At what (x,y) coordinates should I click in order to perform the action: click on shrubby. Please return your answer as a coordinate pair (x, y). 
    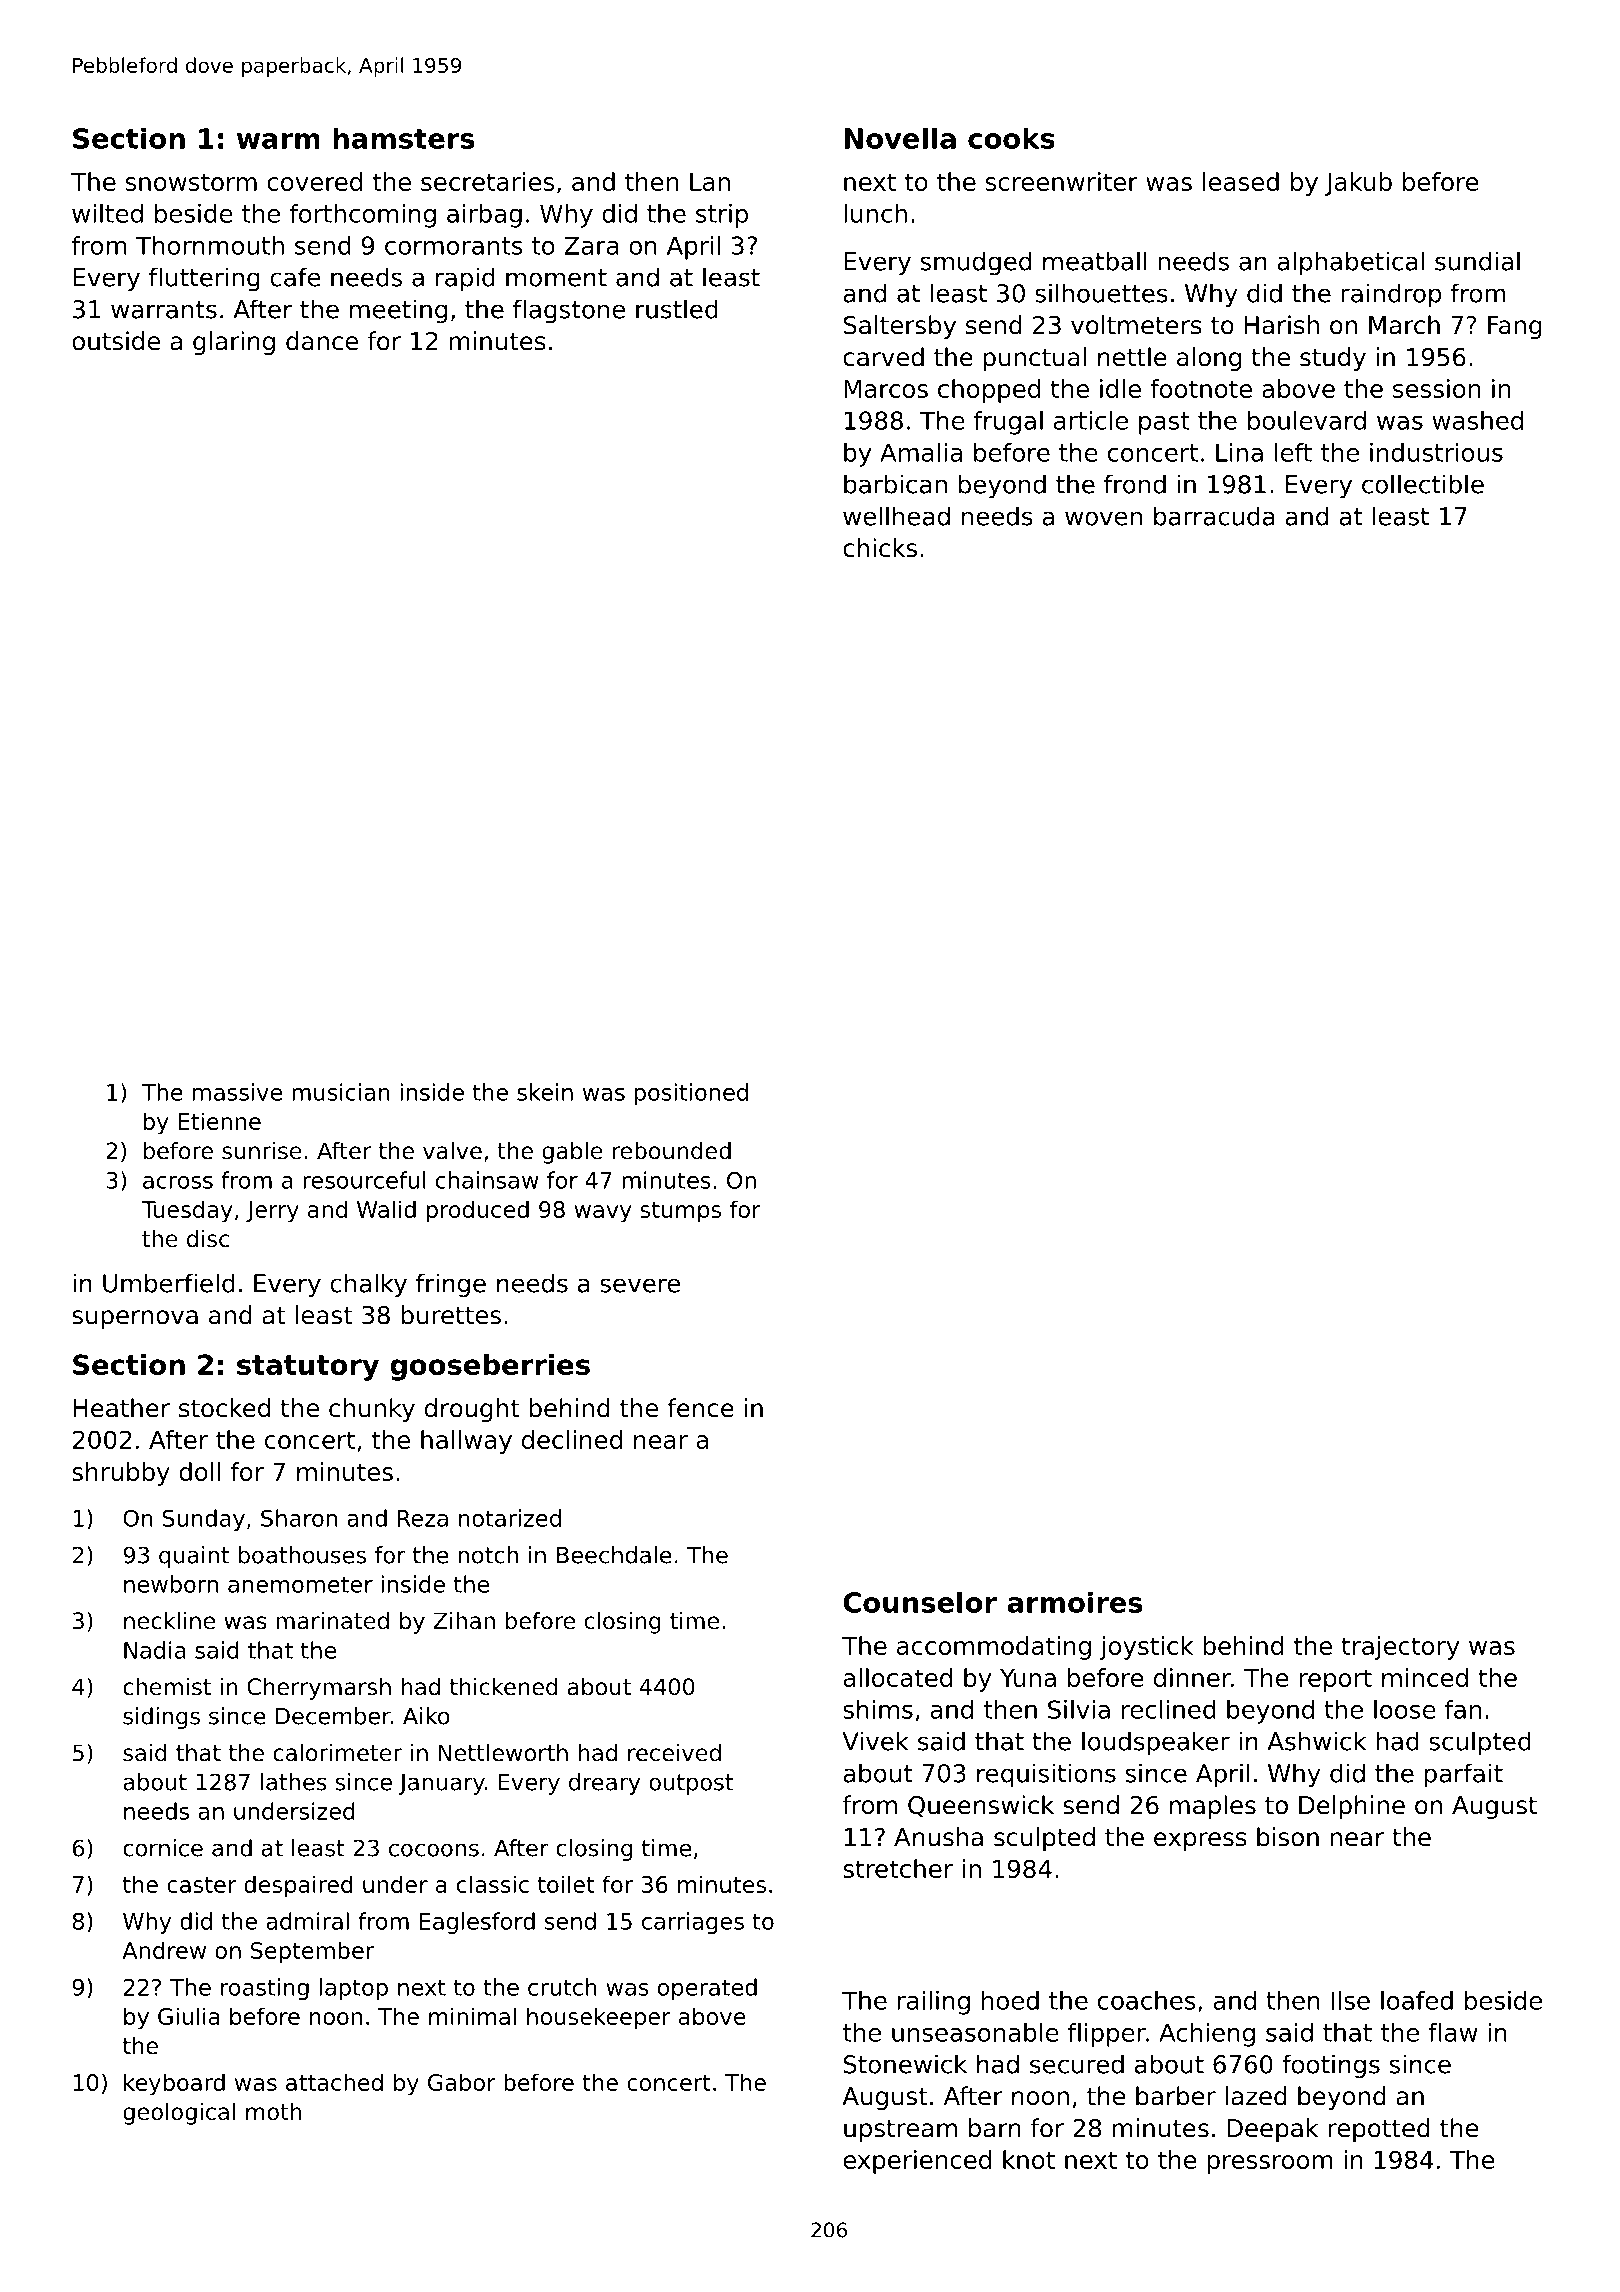
    Looking at the image, I should click on (121, 1474).
